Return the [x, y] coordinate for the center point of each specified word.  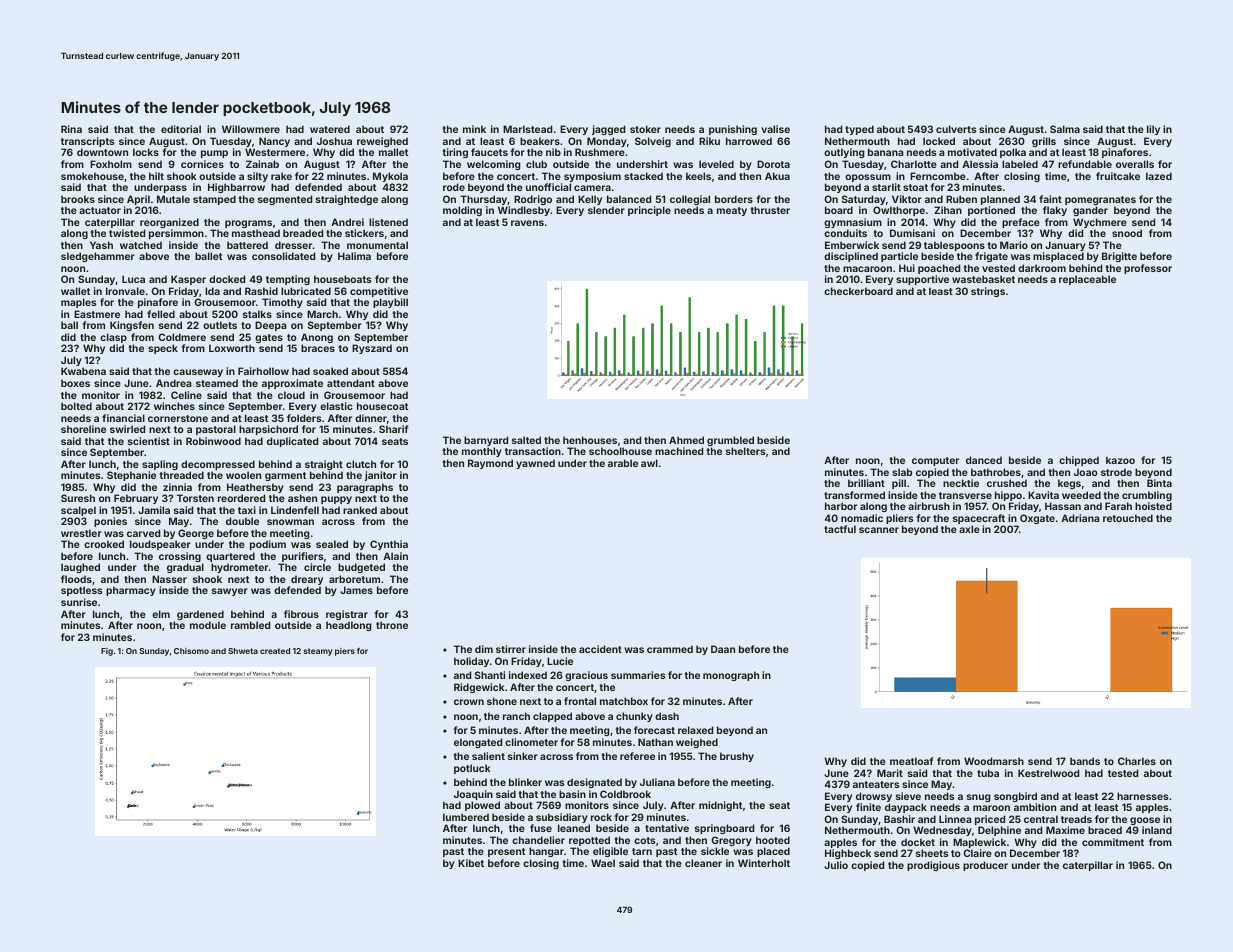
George [196, 535]
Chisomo [191, 651]
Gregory [731, 841]
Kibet [471, 863]
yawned [535, 464]
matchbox [624, 701]
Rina [71, 129]
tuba [988, 773]
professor [1148, 269]
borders [734, 199]
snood [1127, 233]
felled [161, 314]
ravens [527, 223]
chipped [1079, 461]
